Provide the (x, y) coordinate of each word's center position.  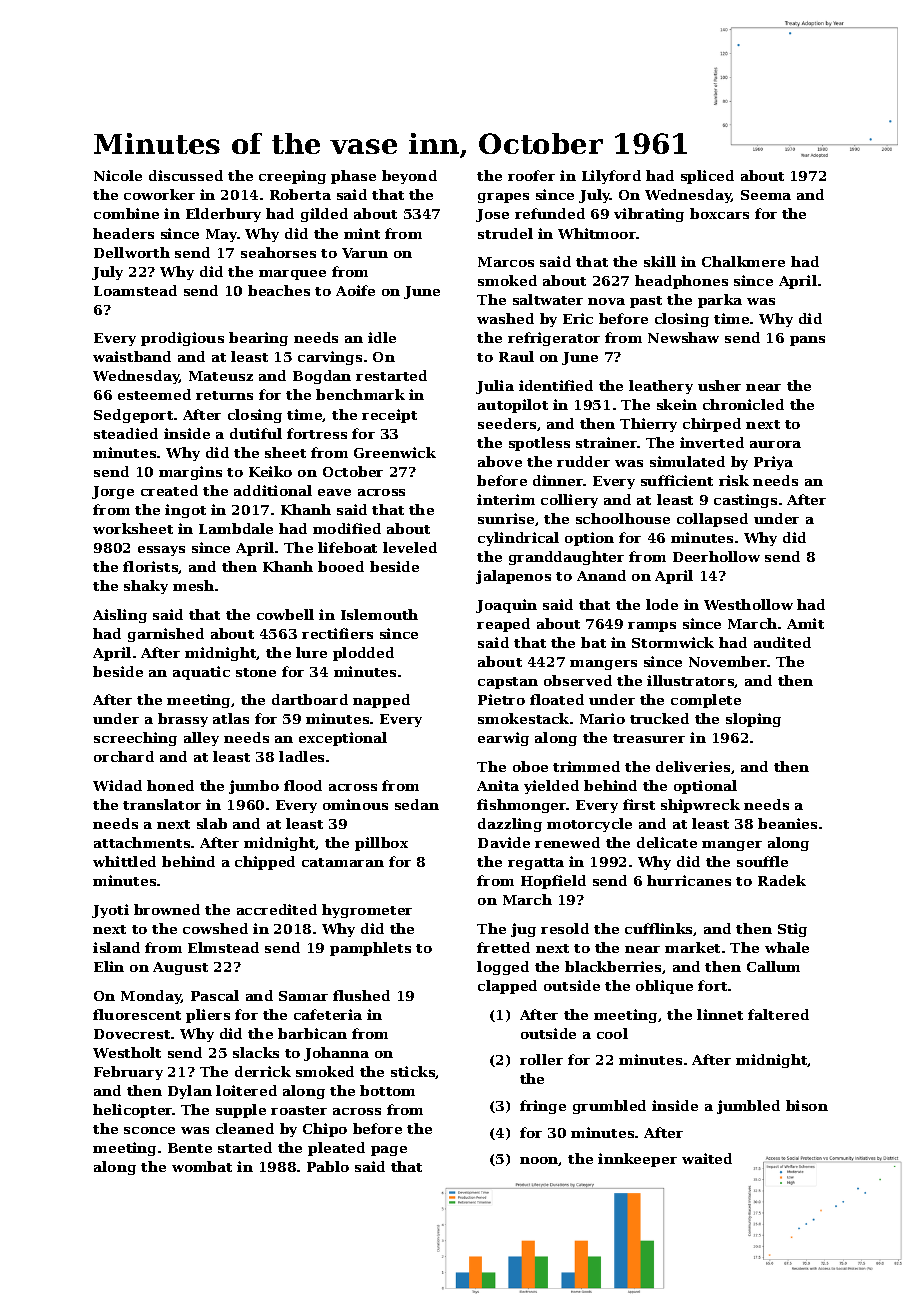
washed (505, 318)
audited (782, 642)
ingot (185, 511)
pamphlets (370, 949)
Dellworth (132, 252)
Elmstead (223, 947)
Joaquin (506, 606)
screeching (135, 739)
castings (745, 501)
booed (341, 566)
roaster (299, 1110)
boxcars (719, 213)
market (692, 947)
